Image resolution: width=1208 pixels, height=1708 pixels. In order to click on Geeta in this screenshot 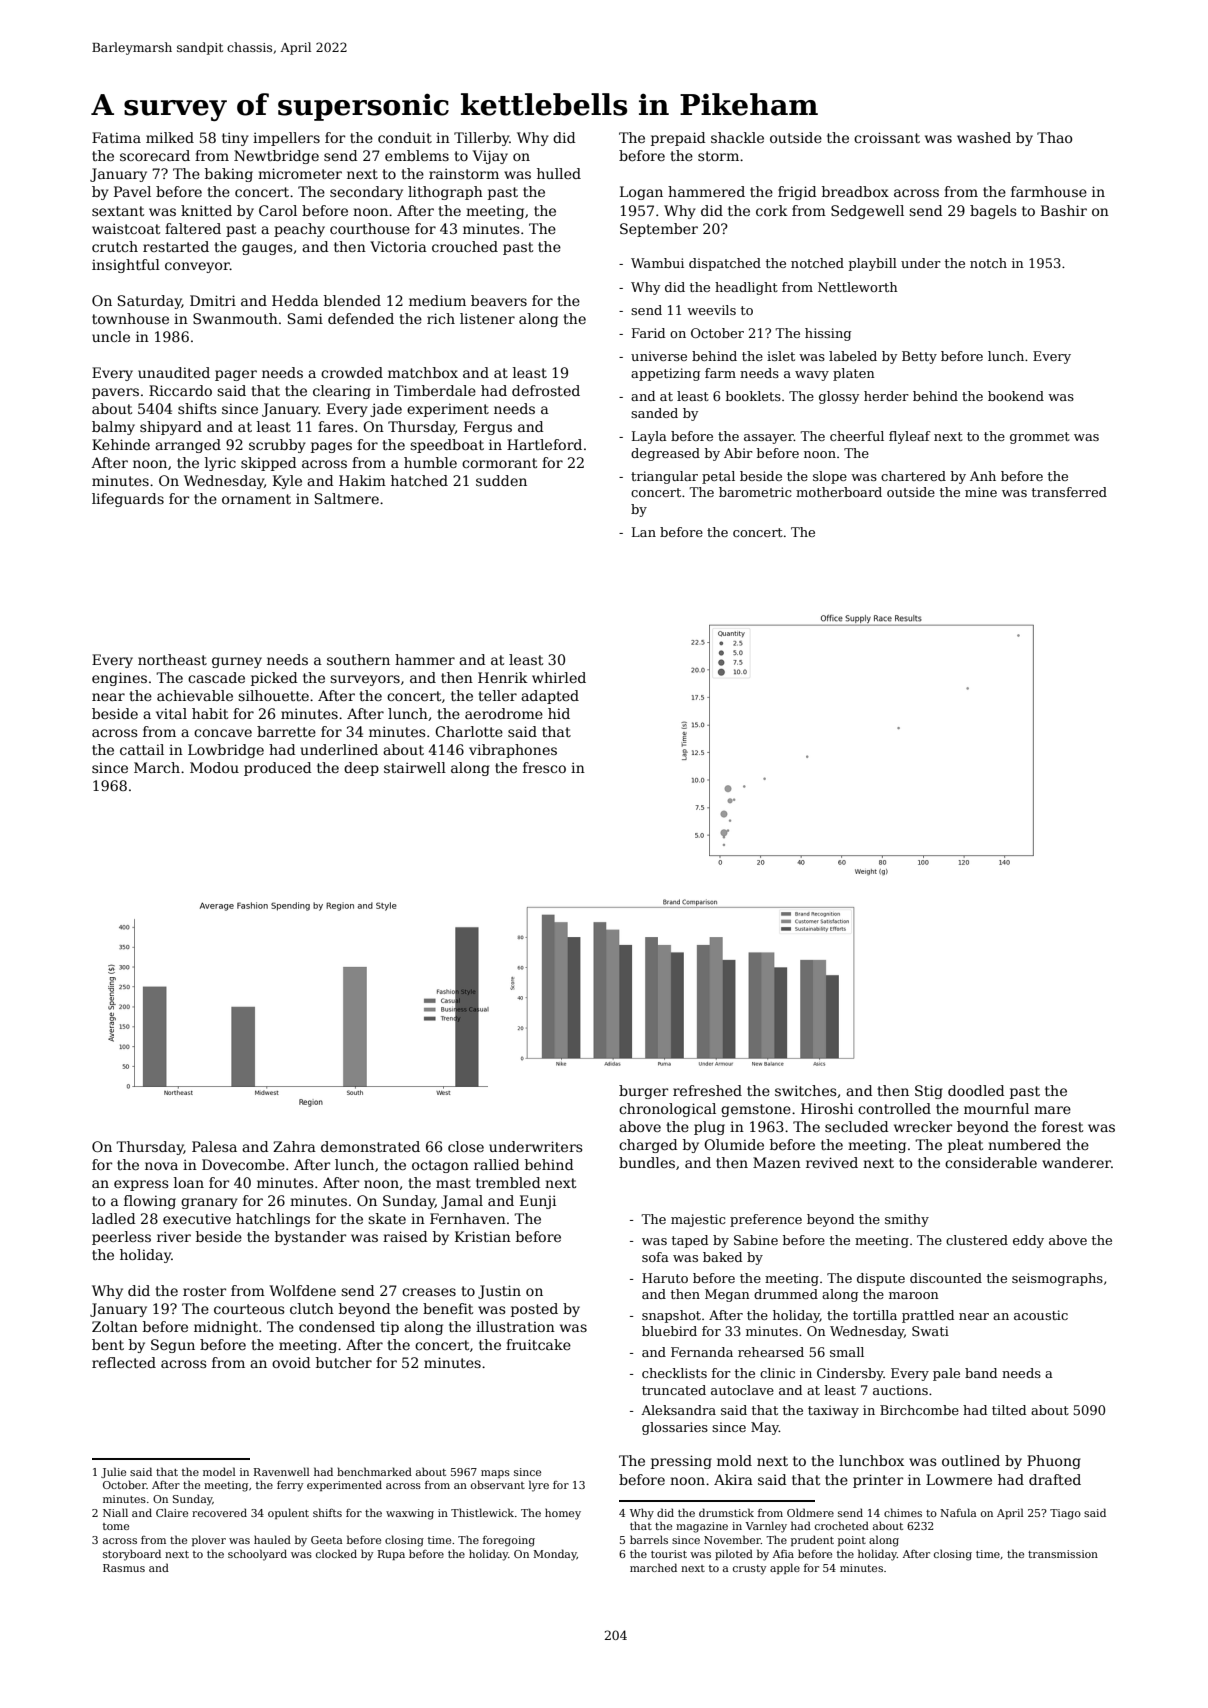, I will do `click(327, 1540)`.
